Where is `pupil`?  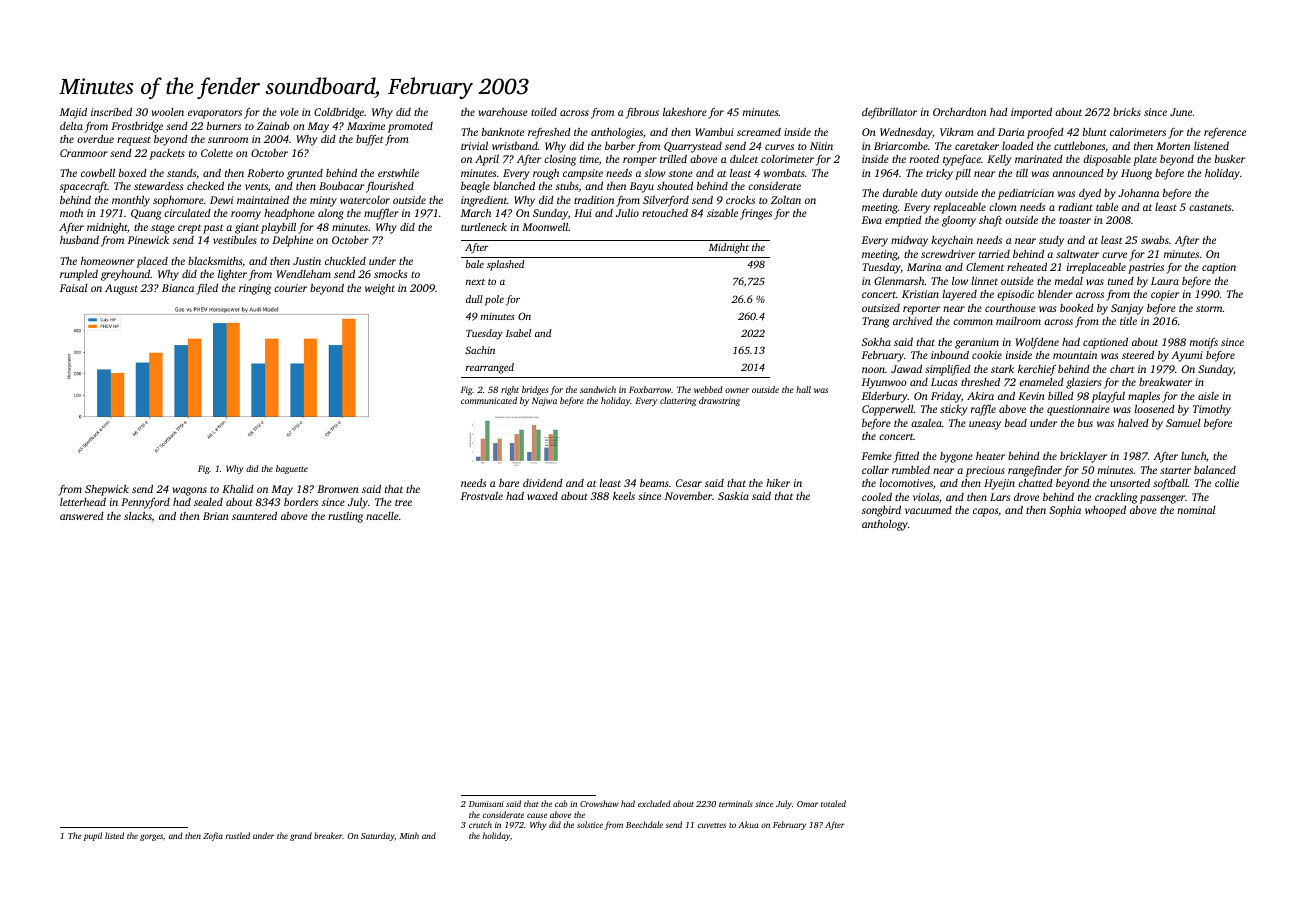 pupil is located at coordinates (93, 836).
